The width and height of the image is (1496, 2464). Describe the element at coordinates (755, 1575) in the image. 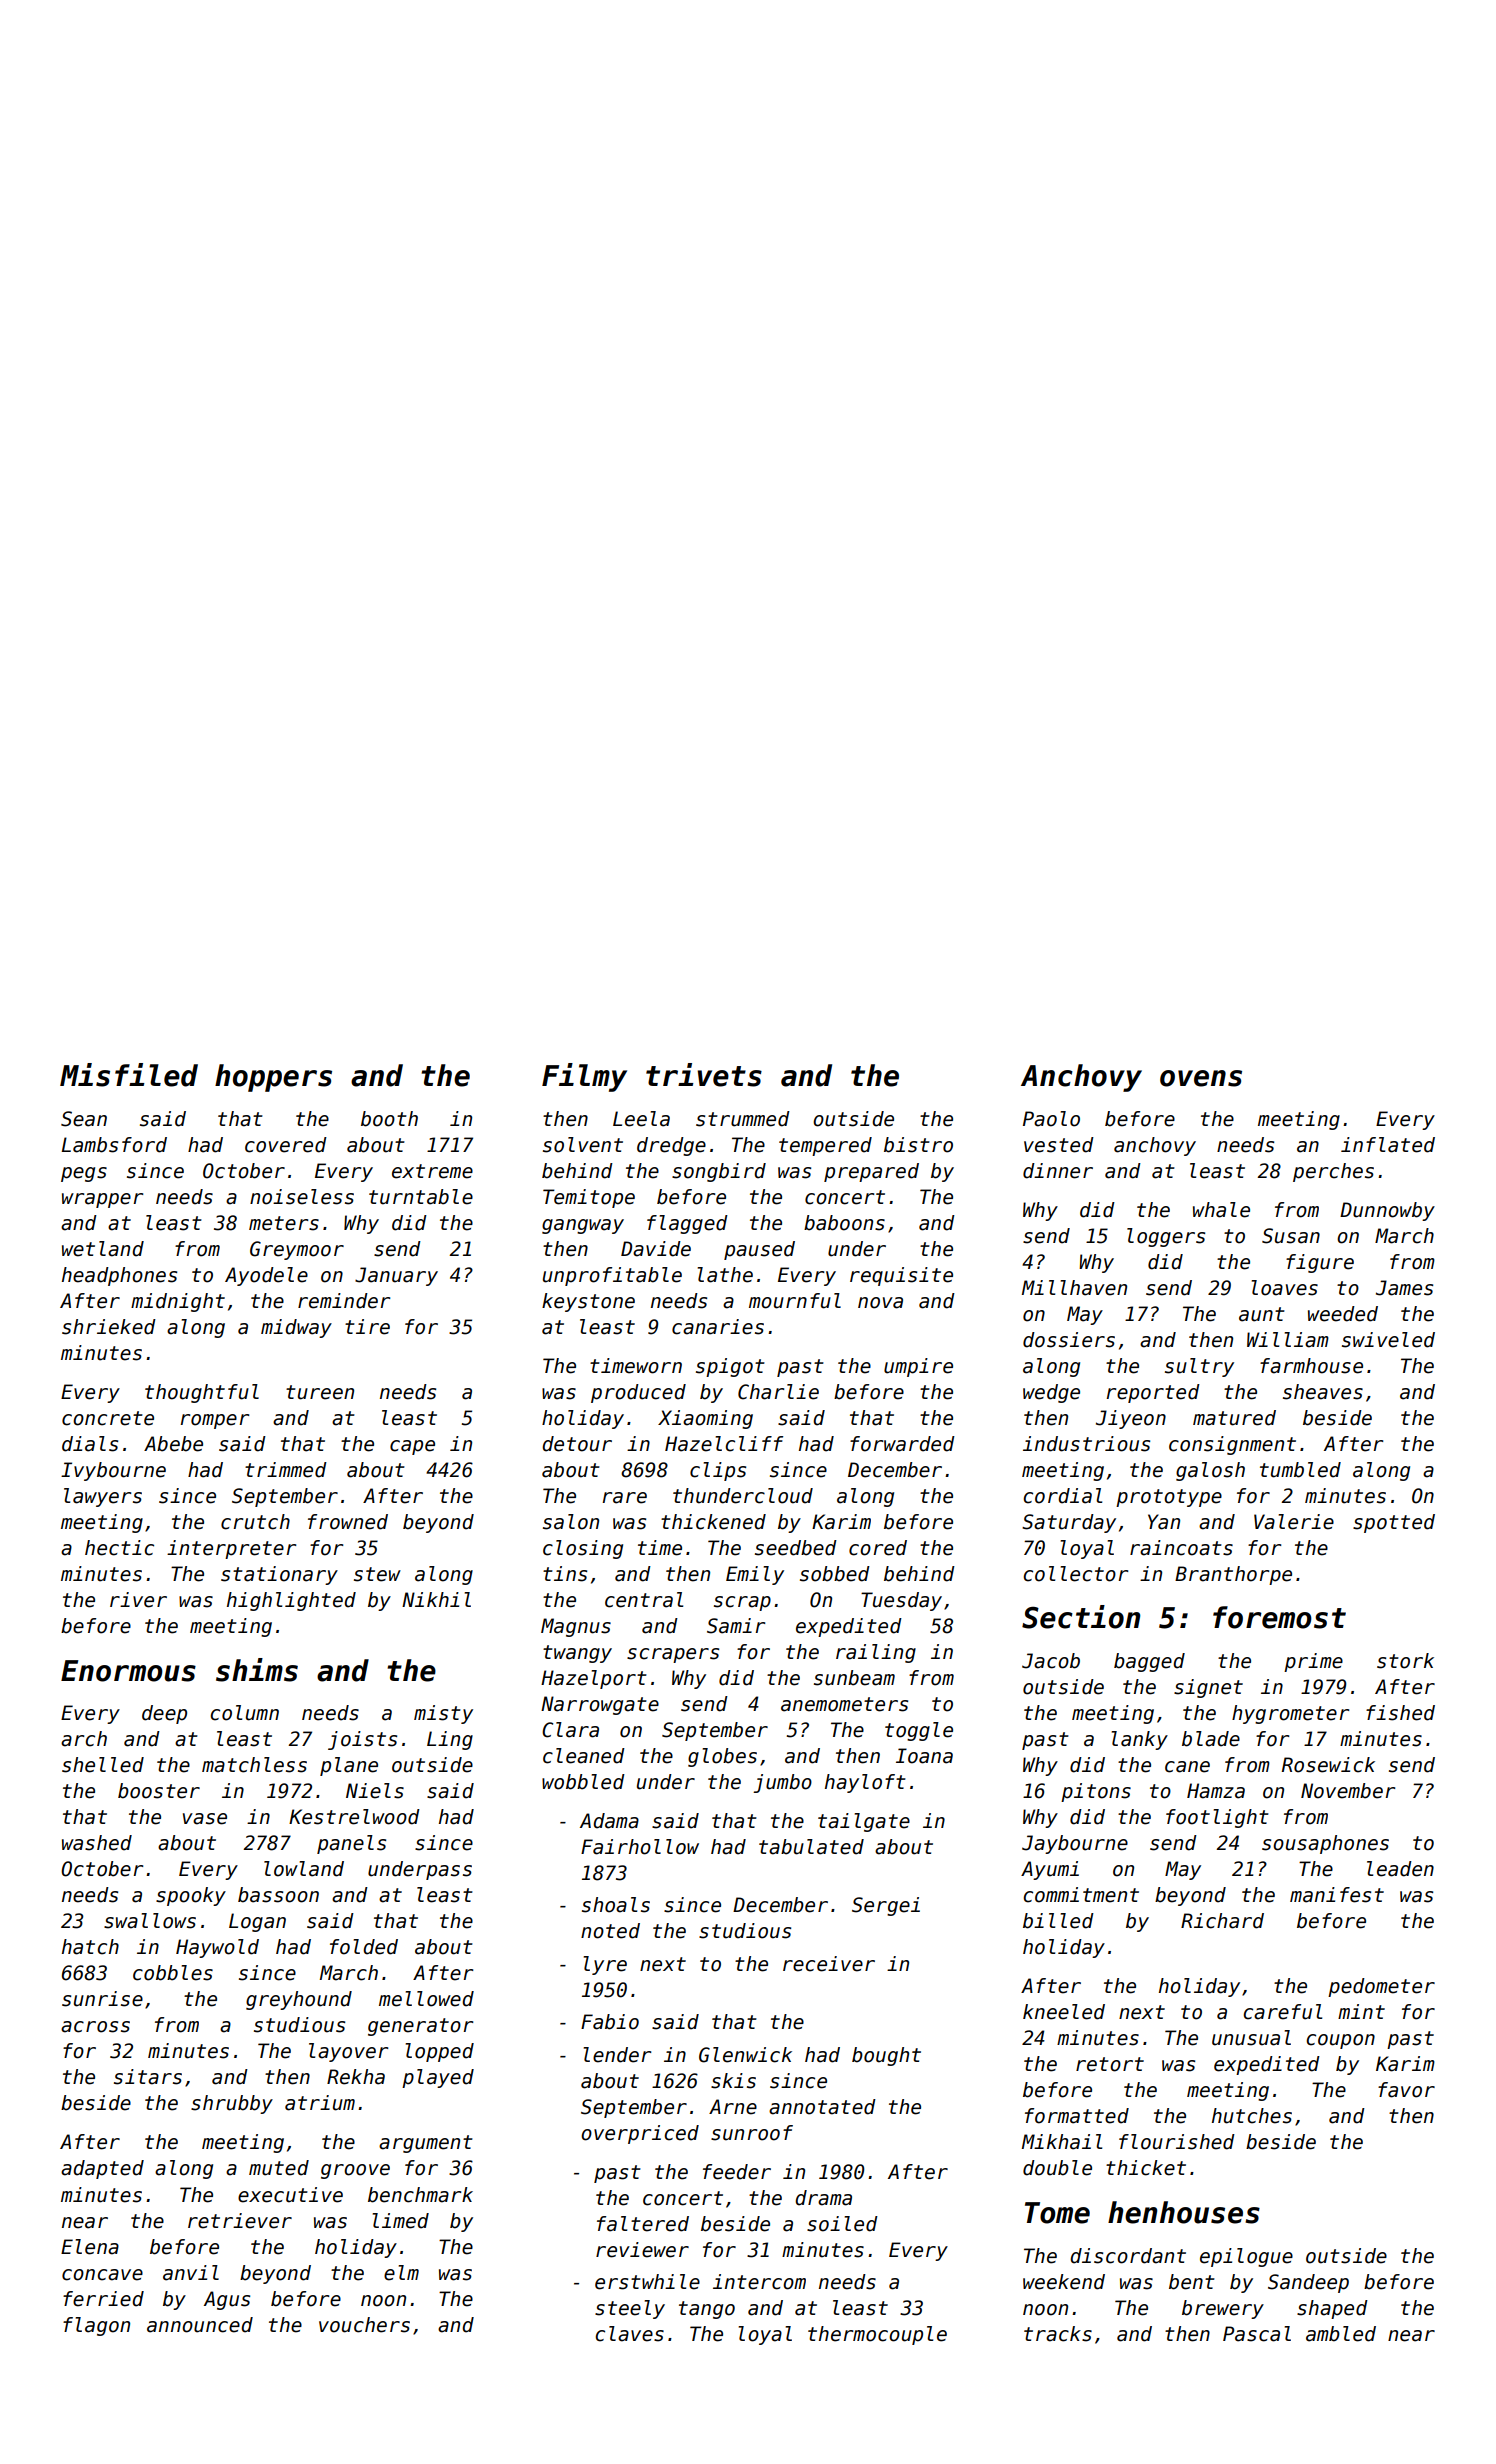

I see `Emily` at that location.
